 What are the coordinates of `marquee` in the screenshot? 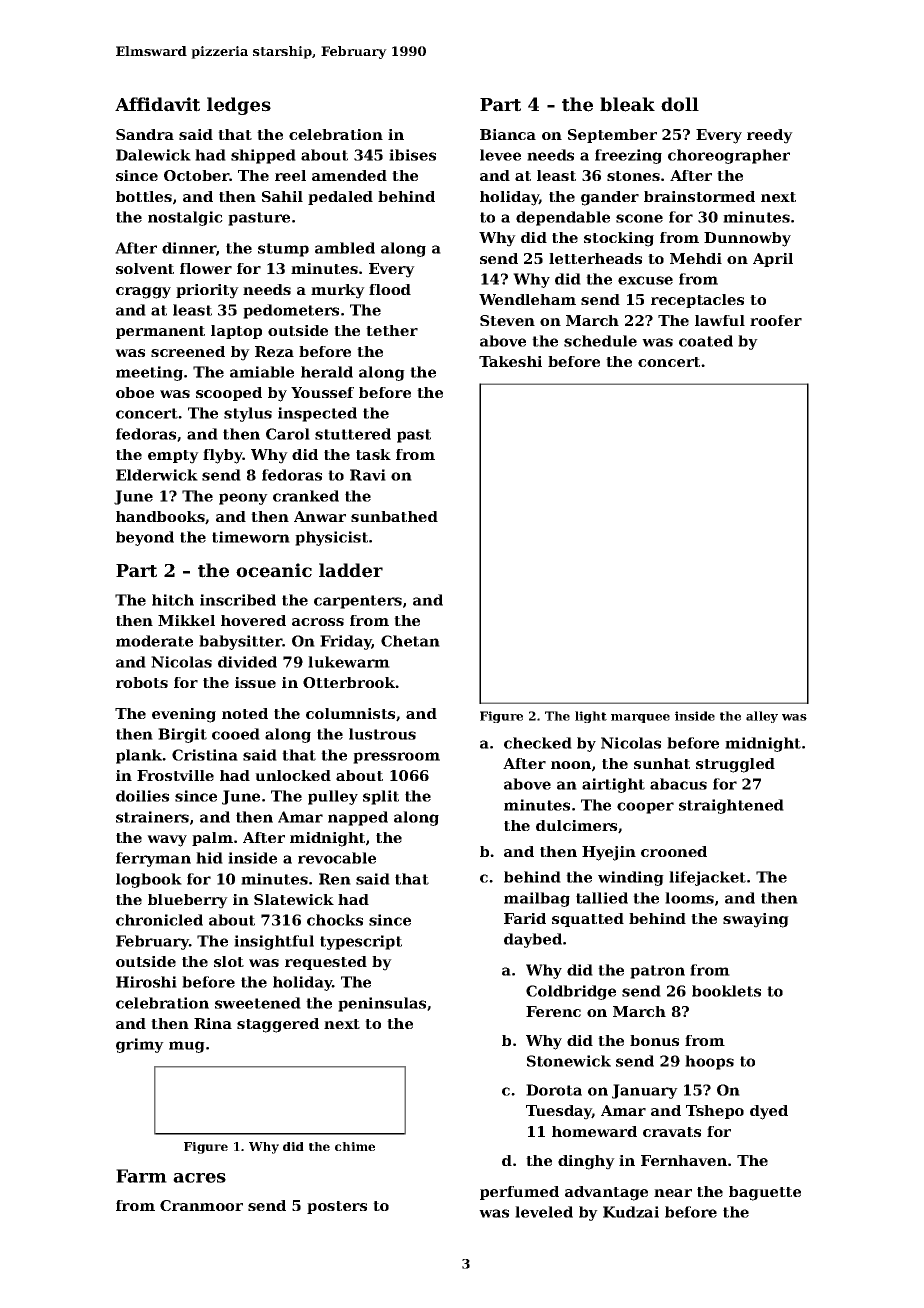 It's located at (640, 718).
